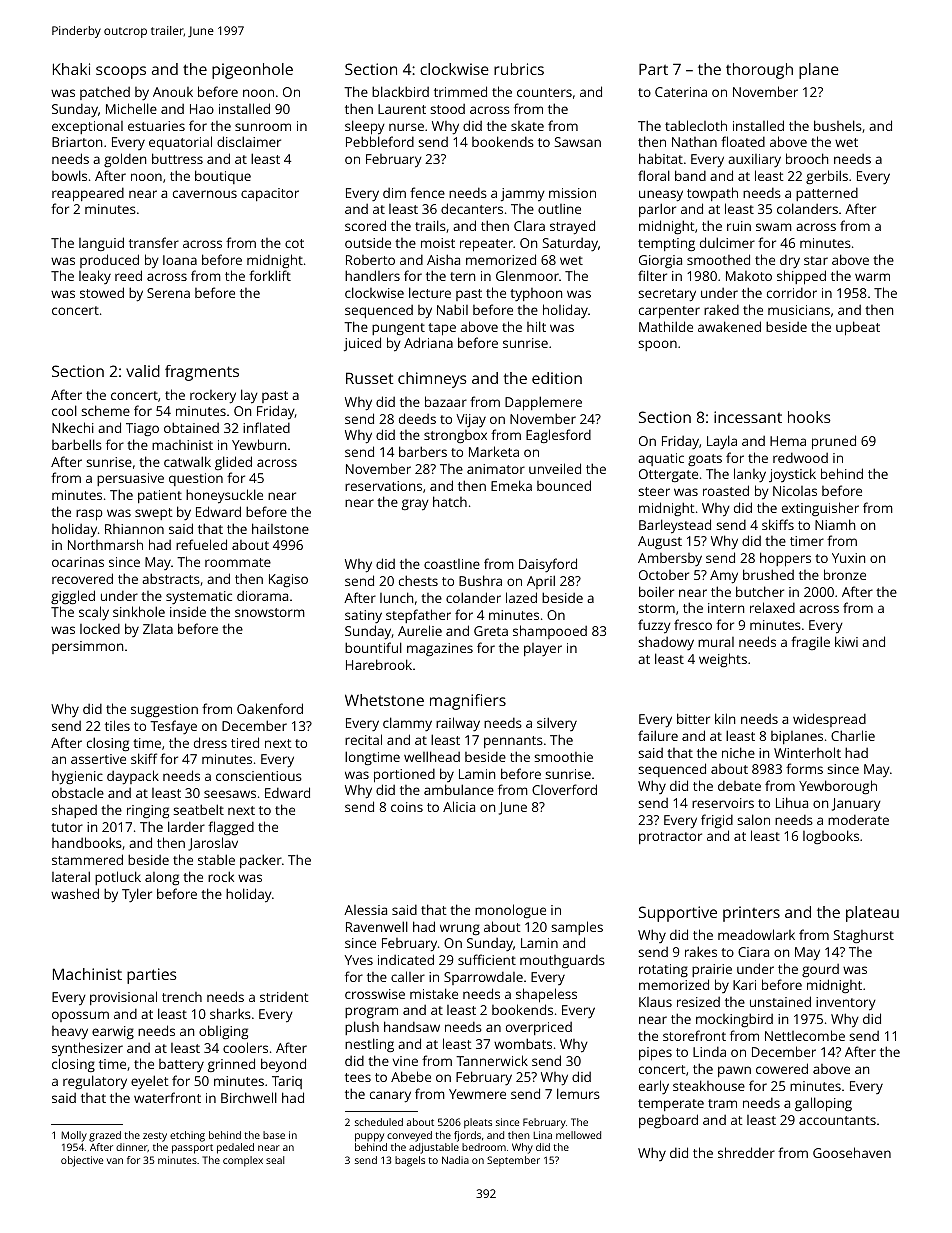  What do you see at coordinates (853, 735) in the screenshot?
I see `Charlie` at bounding box center [853, 735].
